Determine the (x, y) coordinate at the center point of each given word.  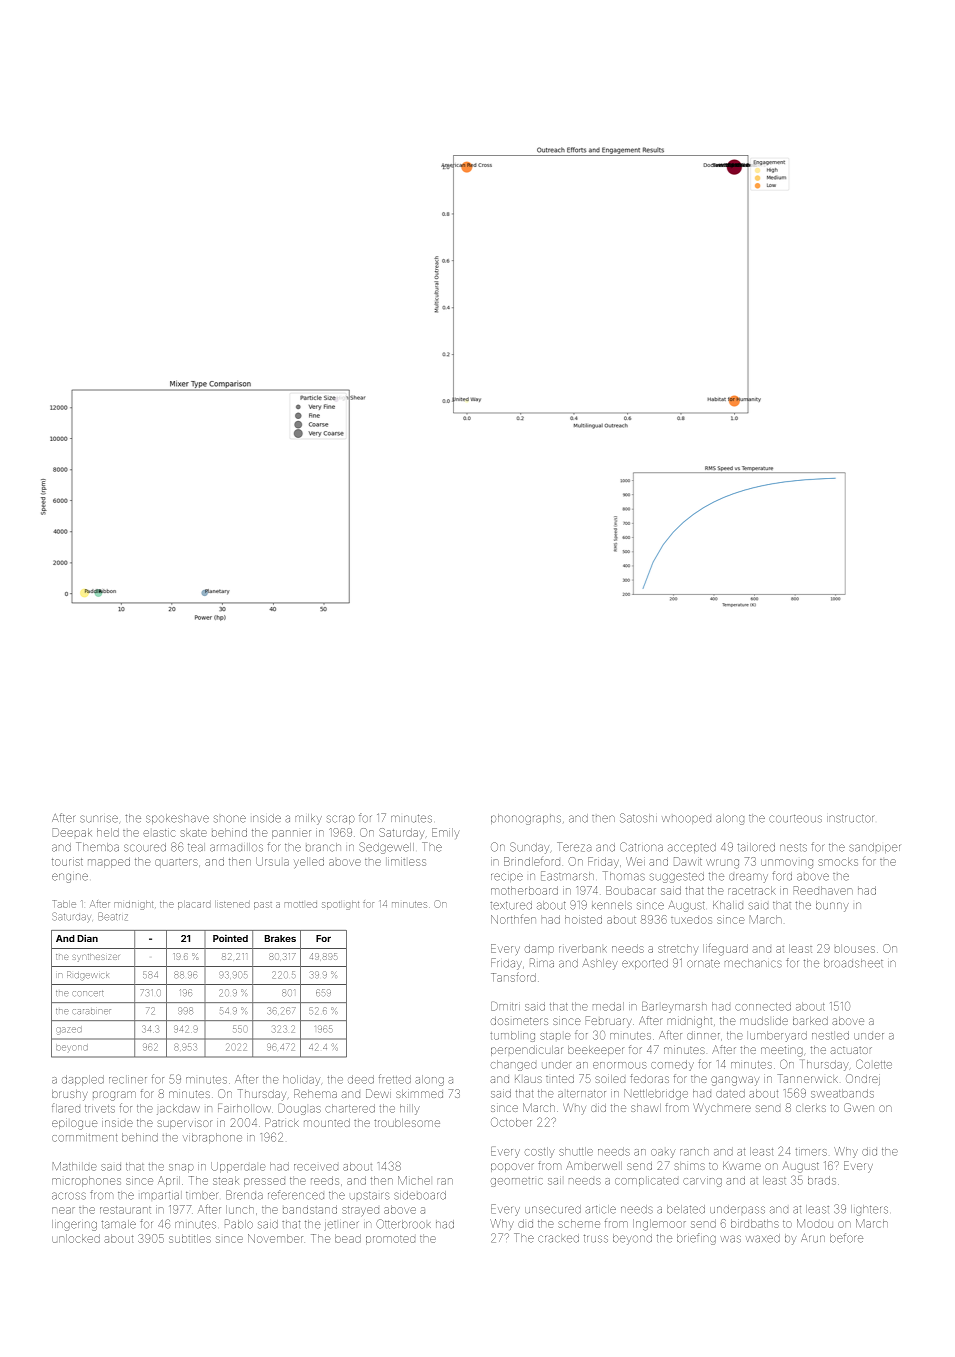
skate (194, 833)
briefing (696, 1239)
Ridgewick (87, 975)
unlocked (76, 1238)
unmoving (787, 864)
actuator (851, 1050)
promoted (390, 1240)
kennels (612, 905)
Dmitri (505, 1006)
